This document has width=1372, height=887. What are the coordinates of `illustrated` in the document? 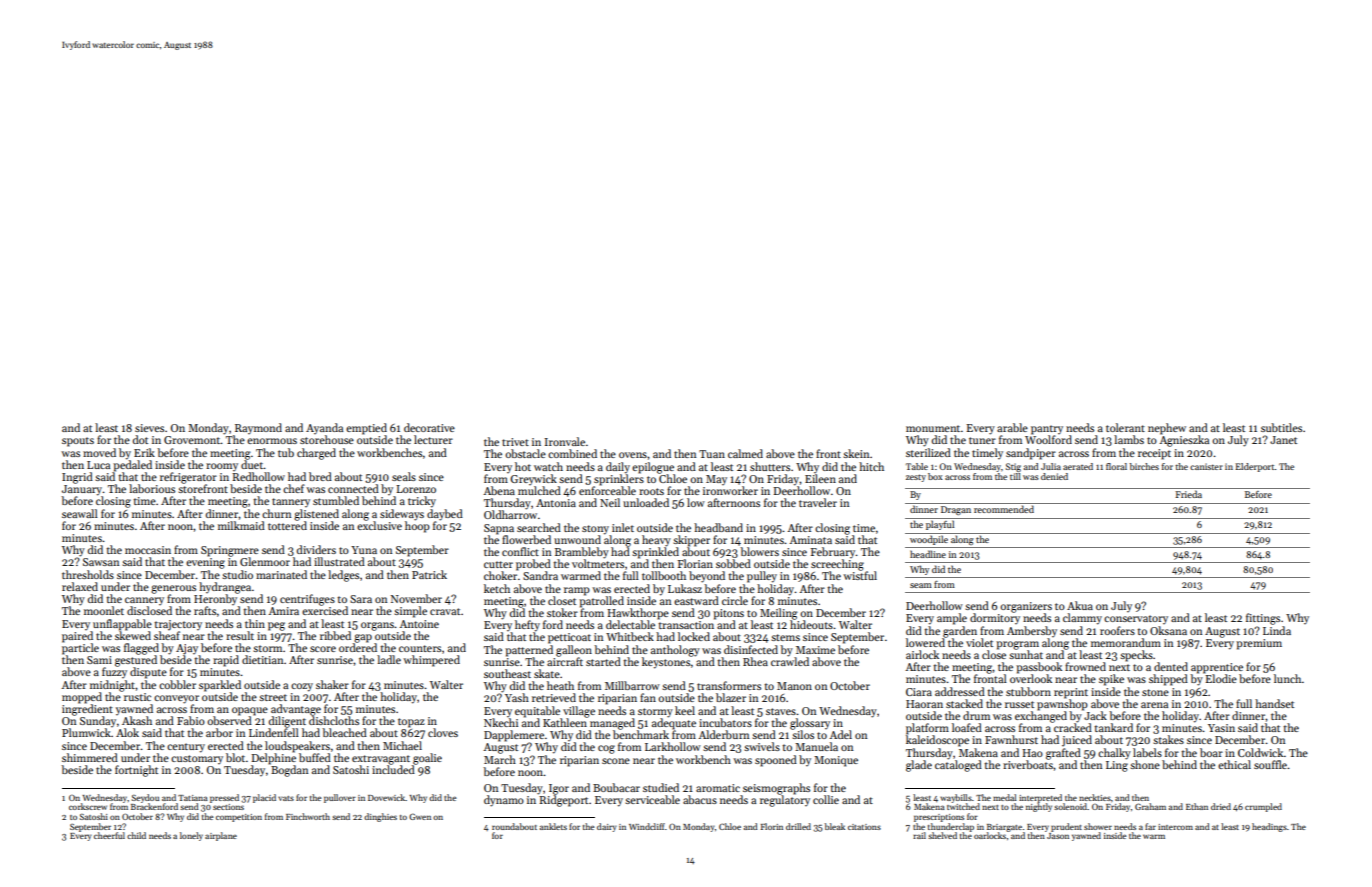 It's located at (339, 561).
